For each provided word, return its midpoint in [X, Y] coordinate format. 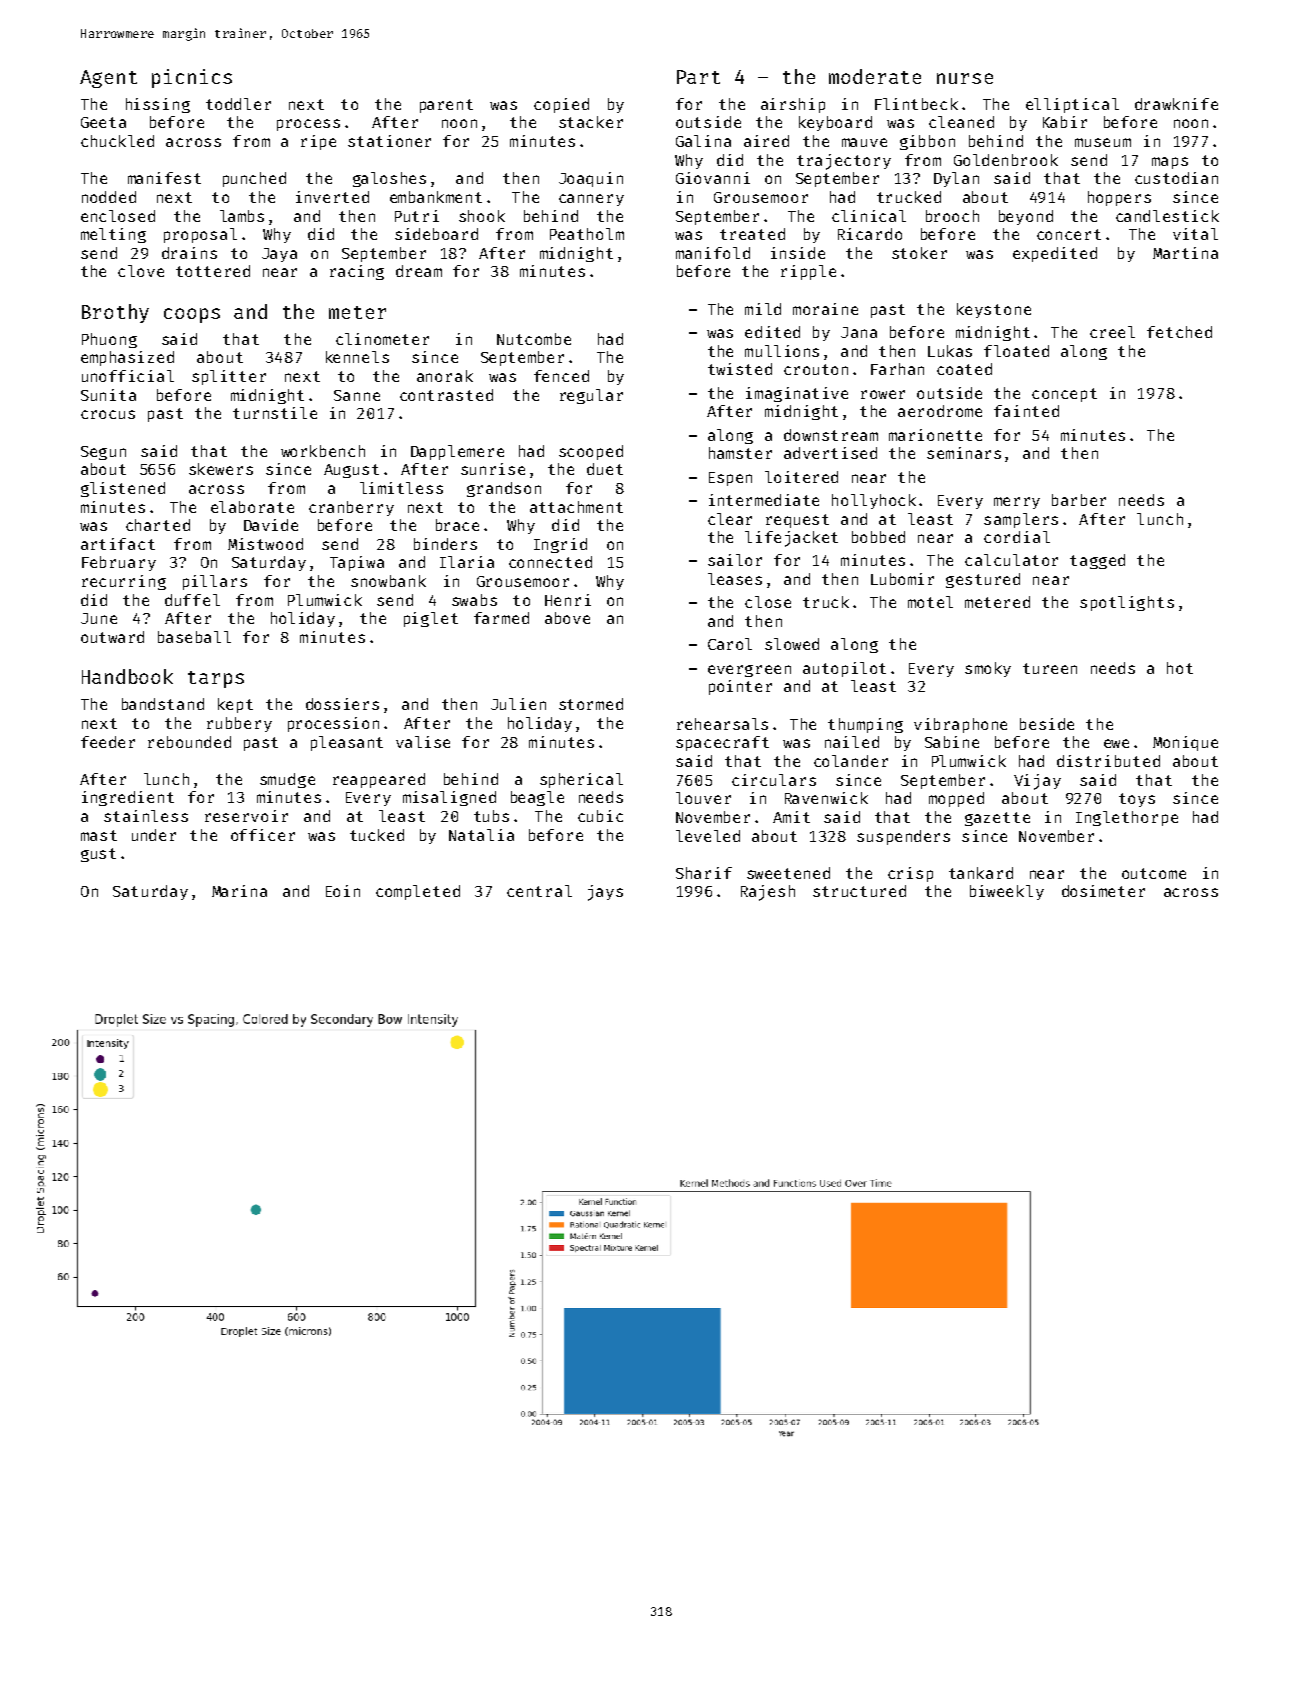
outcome [1154, 873]
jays [605, 893]
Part [698, 77]
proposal [200, 235]
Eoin [343, 891]
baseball [194, 637]
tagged [1097, 561]
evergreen [749, 671]
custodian [1176, 178]
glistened [123, 489]
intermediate [764, 500]
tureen [1050, 668]
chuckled [117, 141]
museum [1103, 142]
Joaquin [591, 179]
